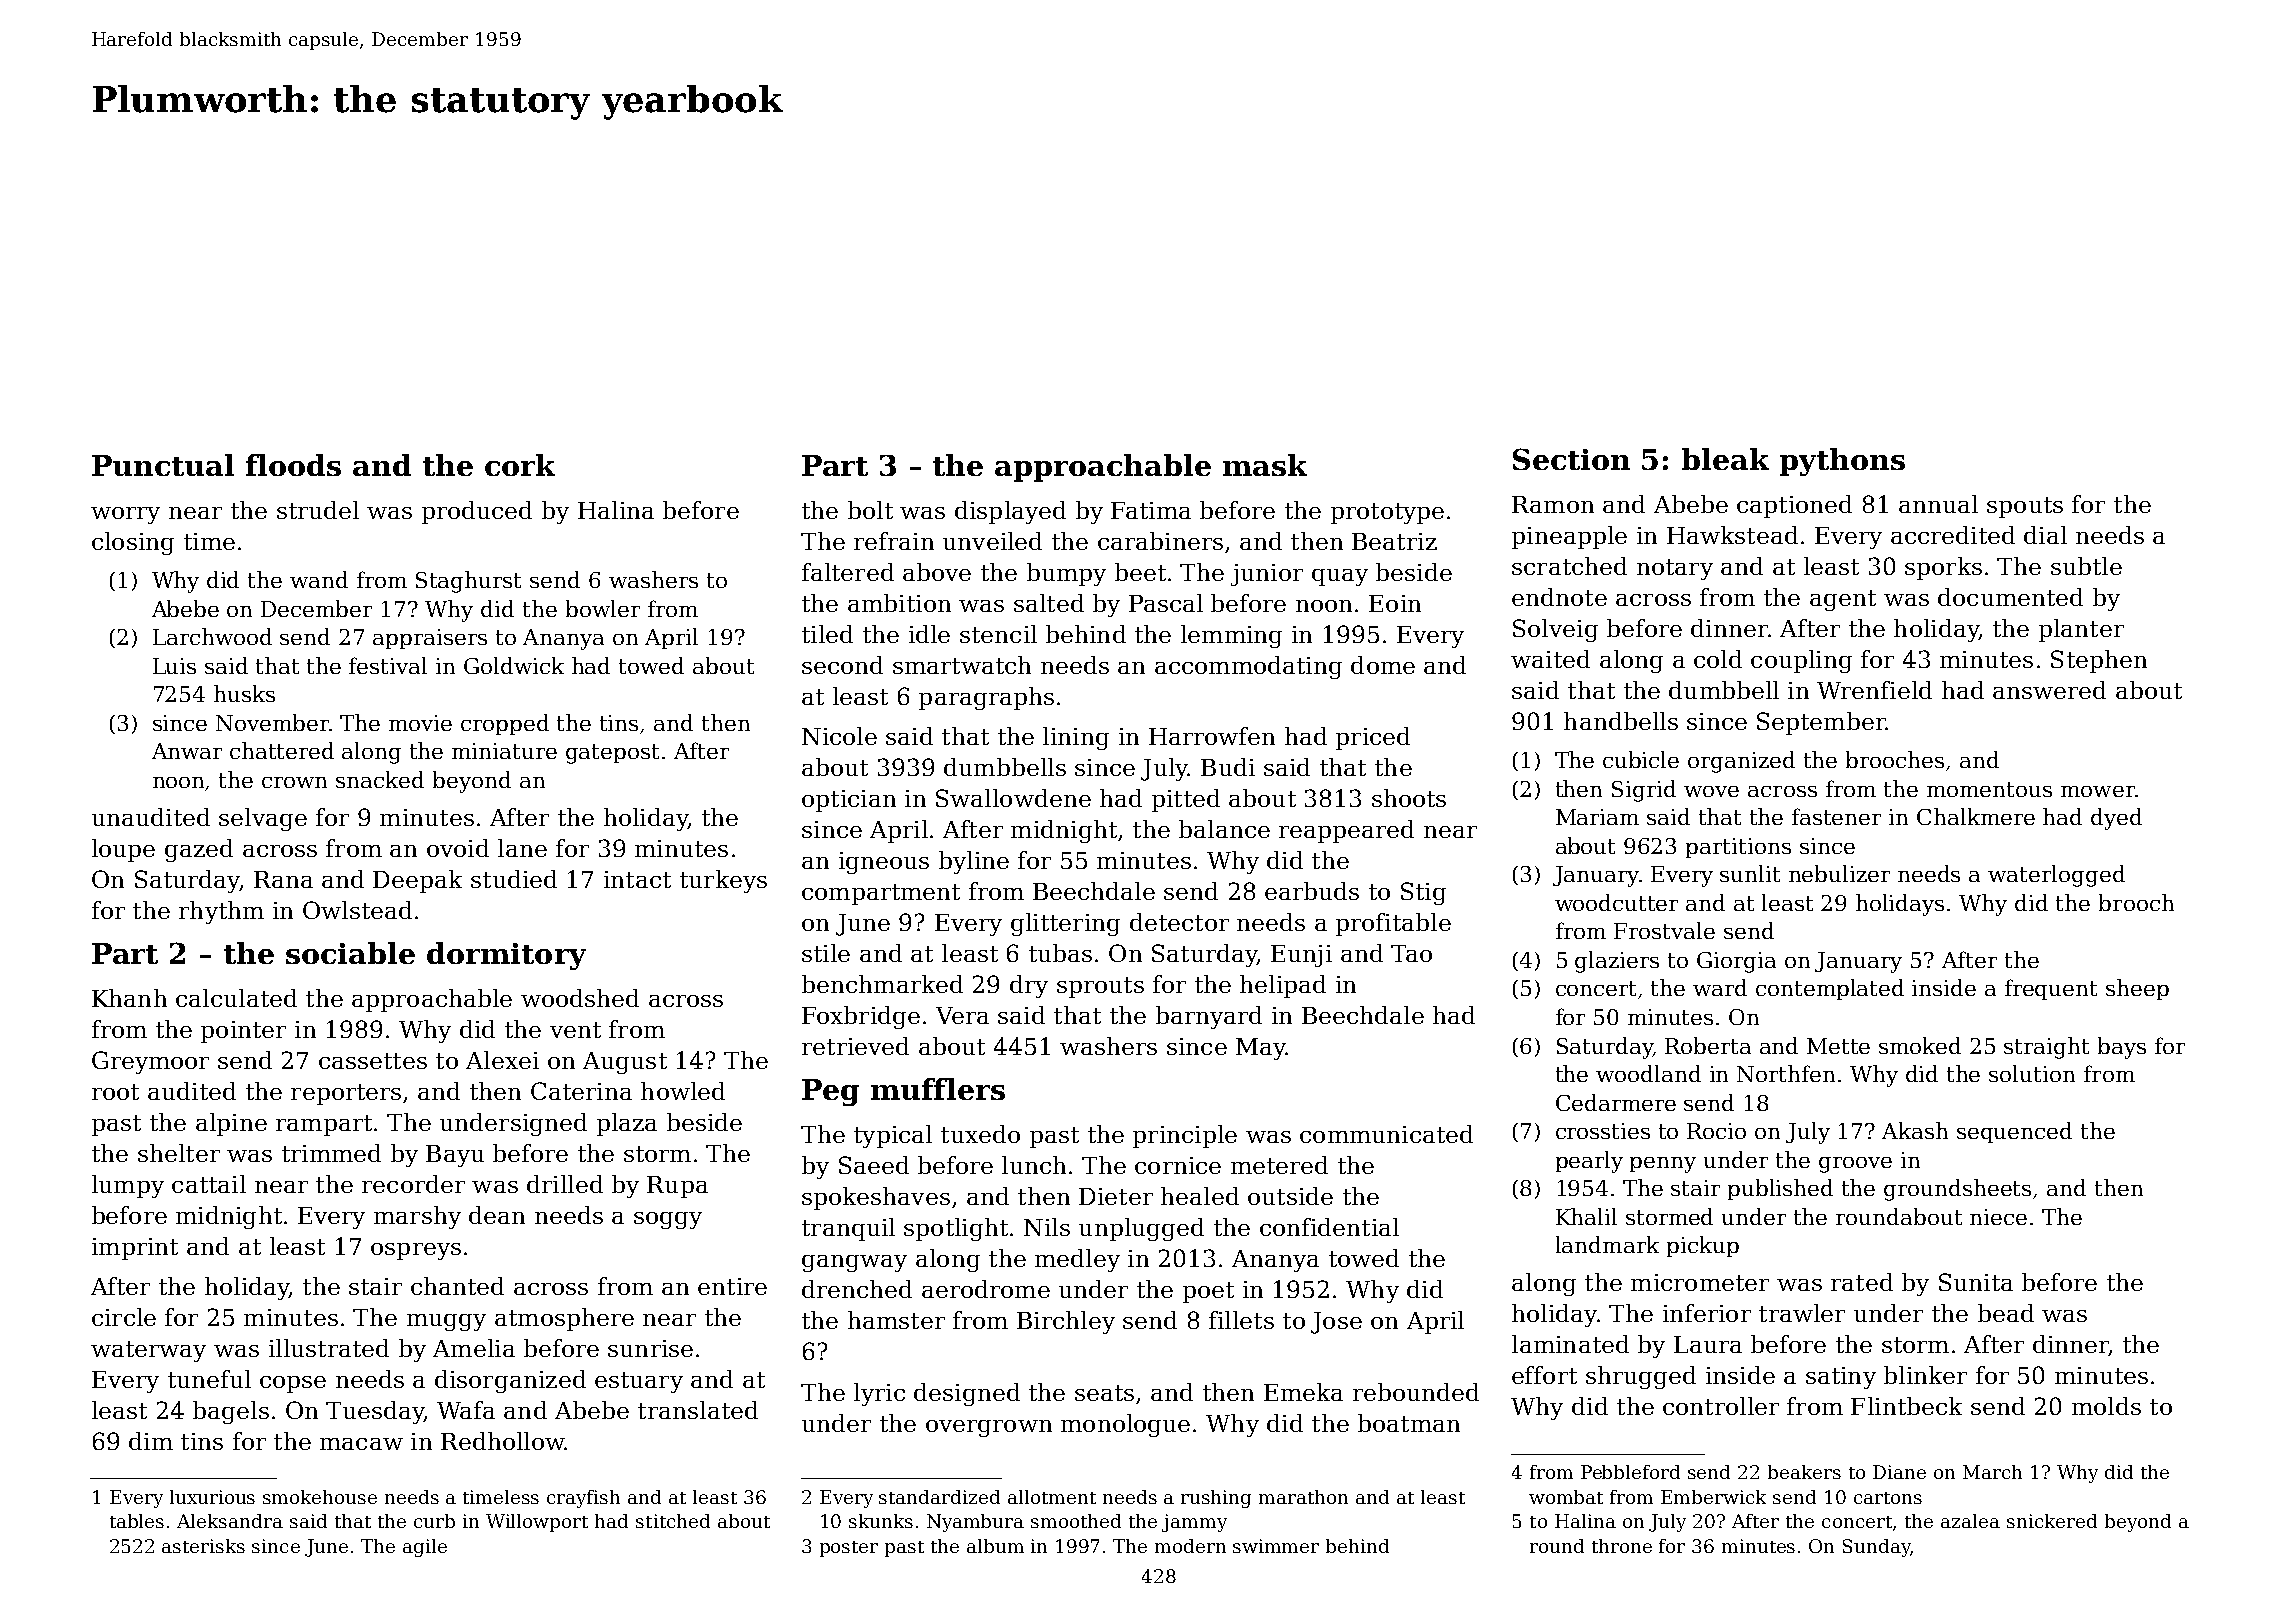  What do you see at coordinates (1065, 924) in the image?
I see `glittering` at bounding box center [1065, 924].
